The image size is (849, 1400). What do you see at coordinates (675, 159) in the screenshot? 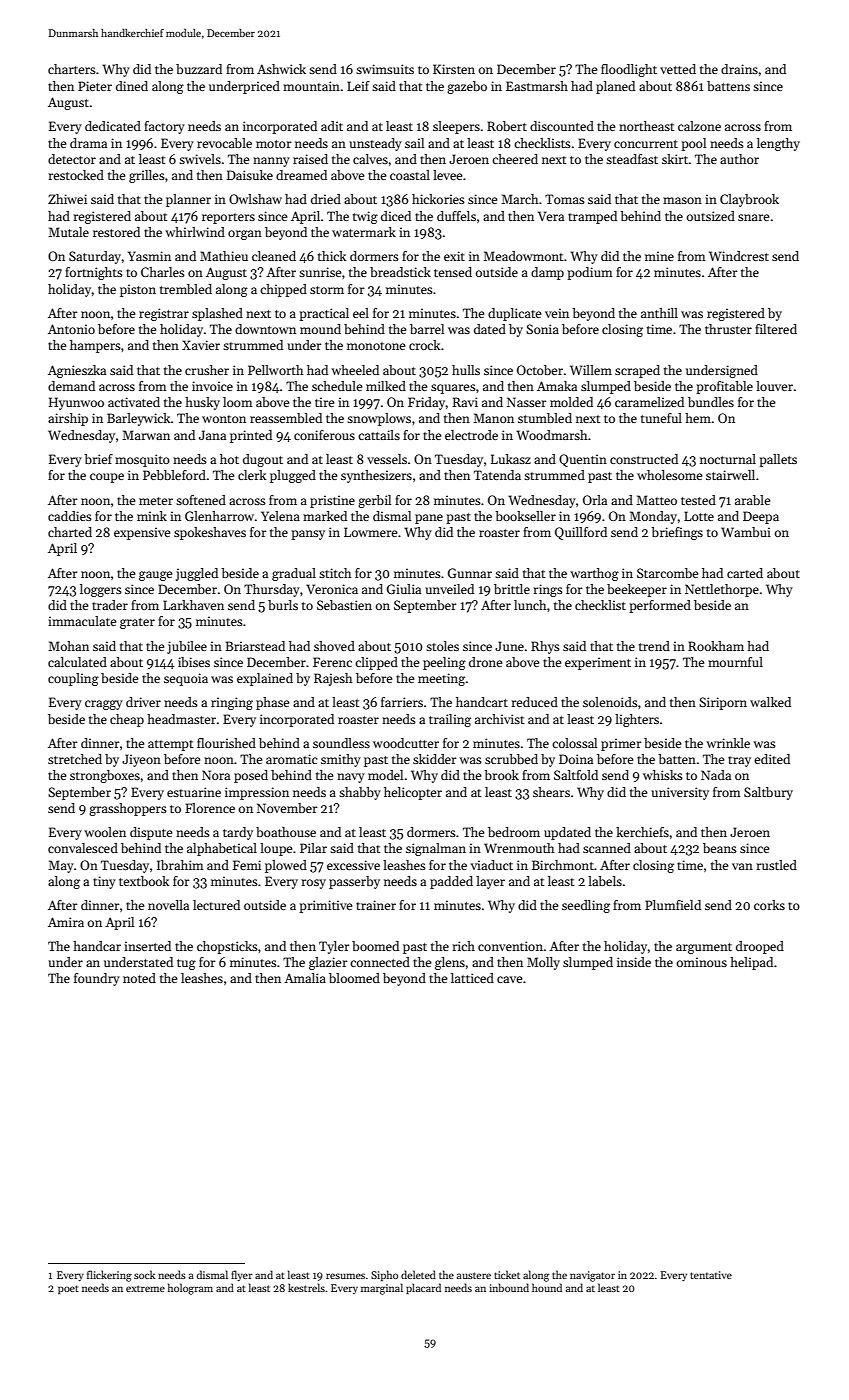
I see `skirt` at bounding box center [675, 159].
